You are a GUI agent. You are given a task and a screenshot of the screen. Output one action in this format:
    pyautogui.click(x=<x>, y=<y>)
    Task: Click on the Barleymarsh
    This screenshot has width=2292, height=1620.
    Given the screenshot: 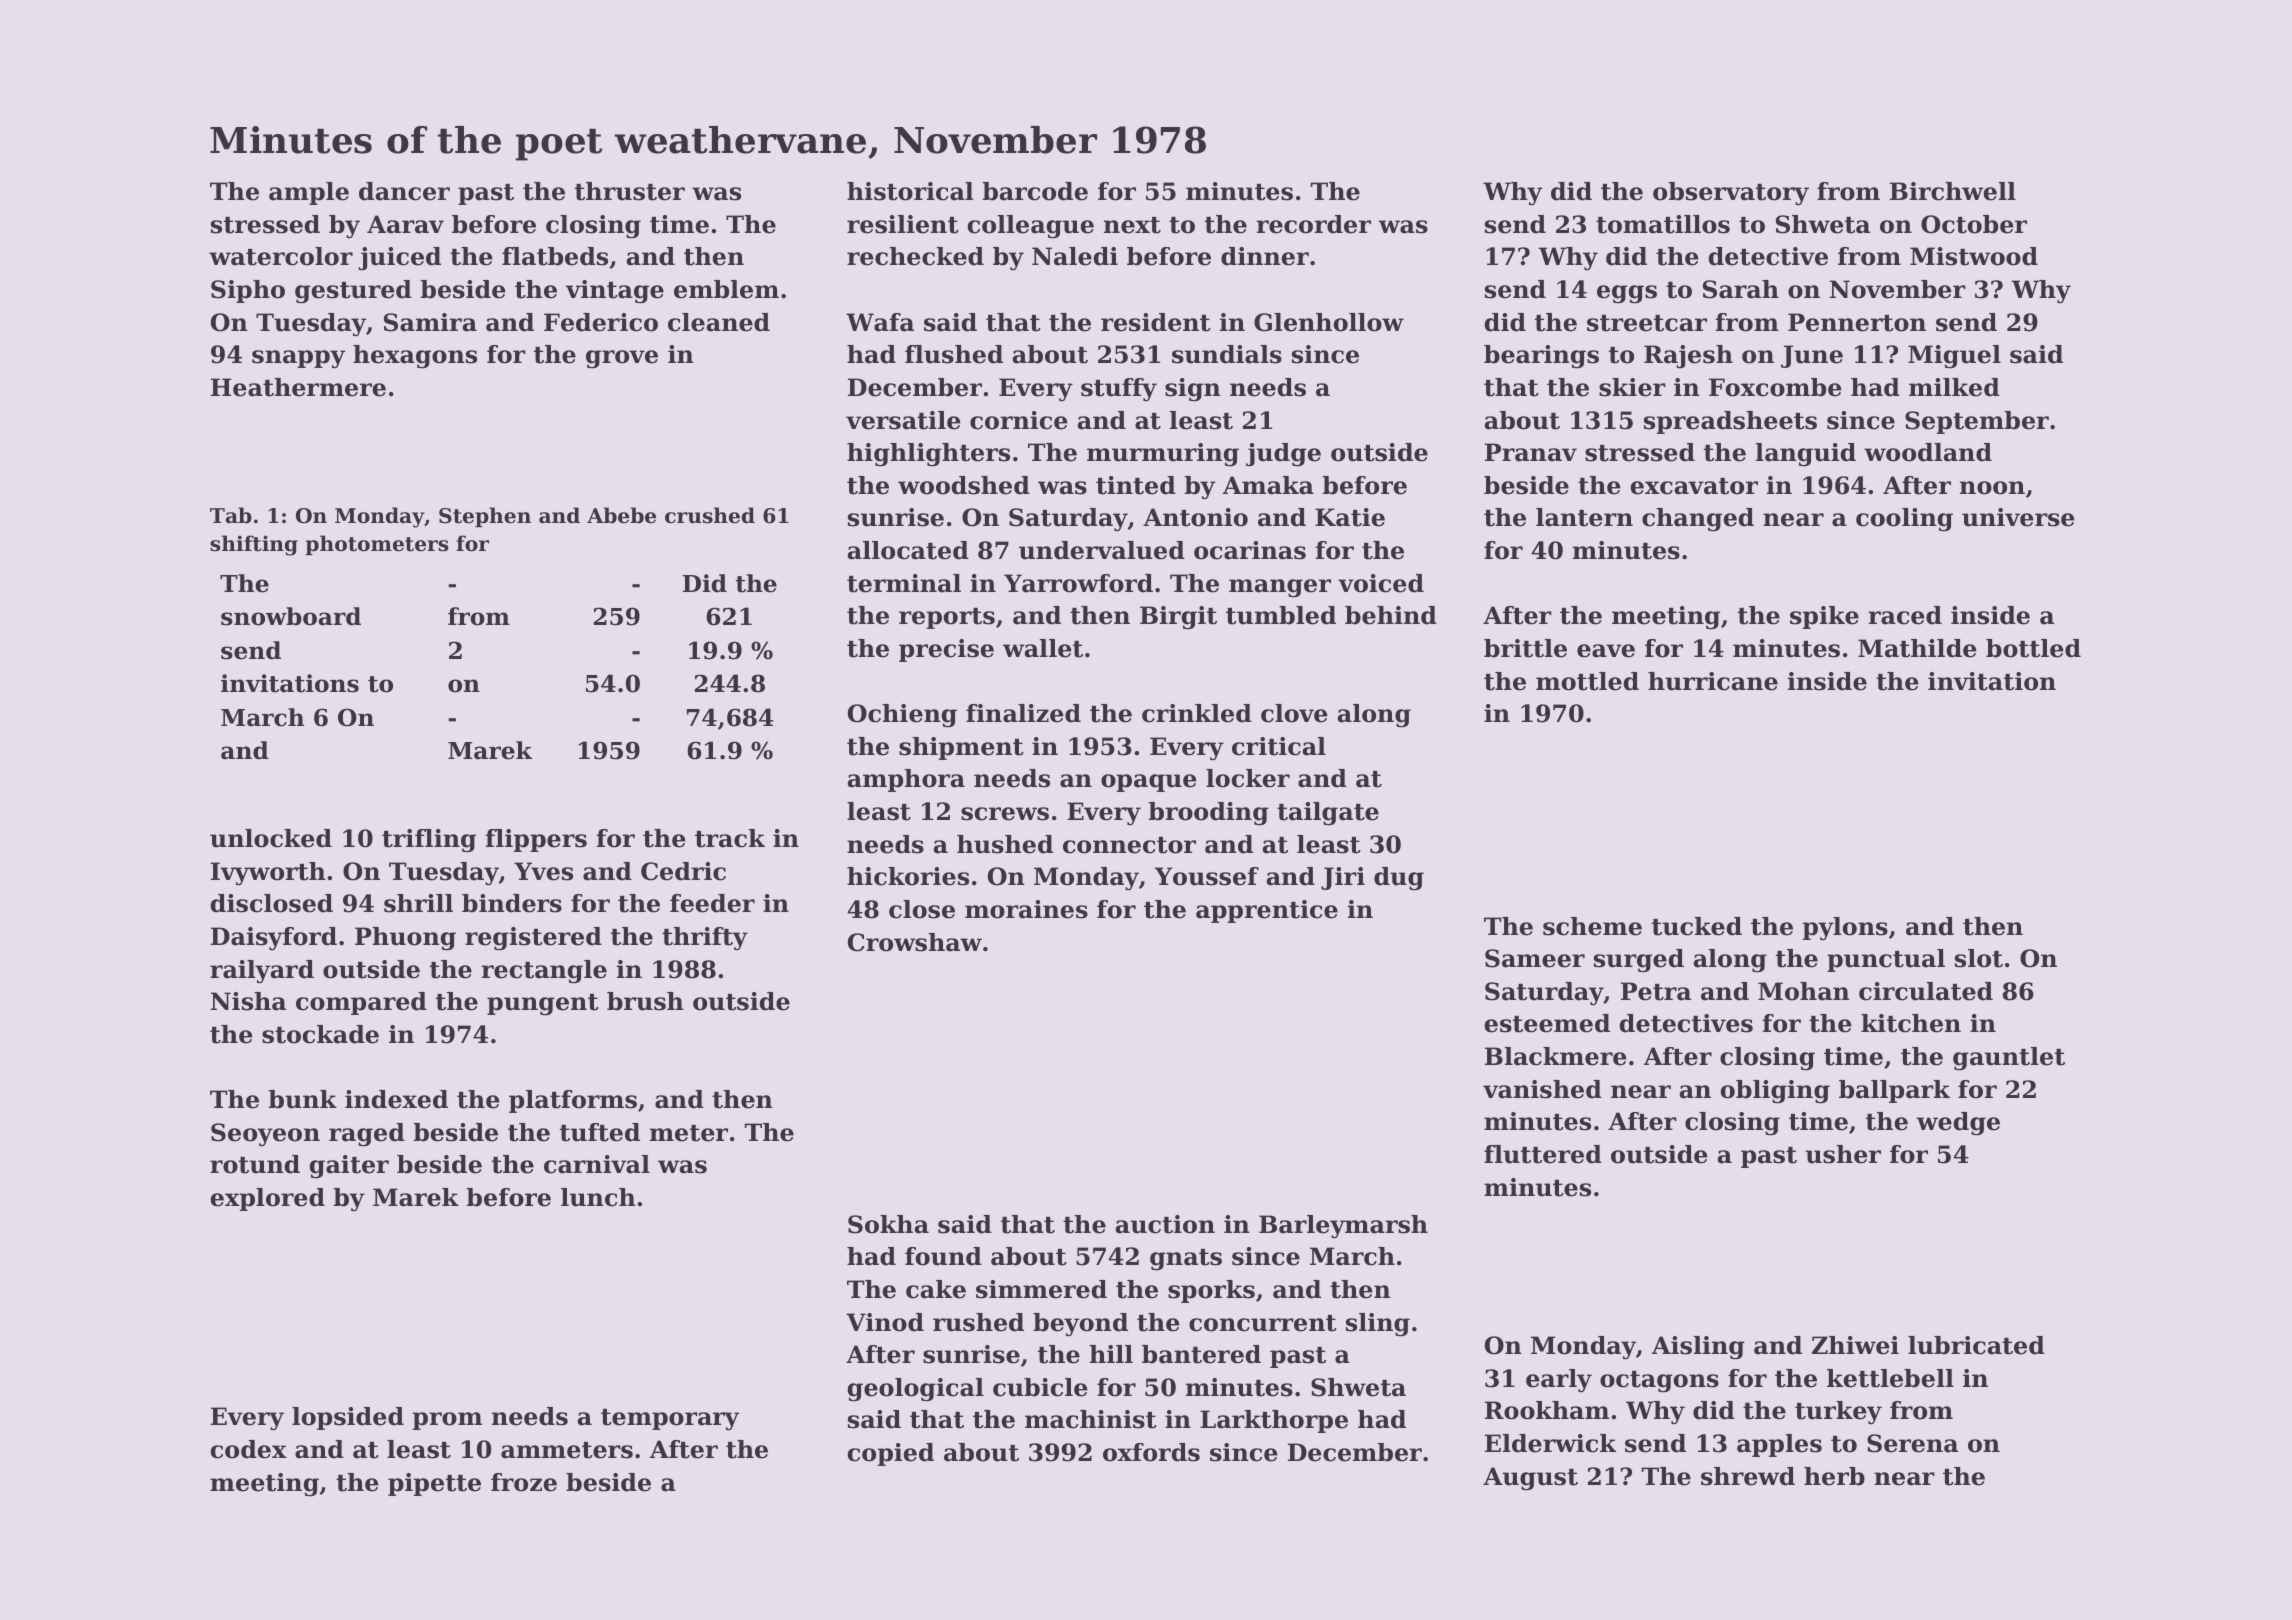 What is the action you would take?
    pyautogui.click(x=1343, y=1227)
